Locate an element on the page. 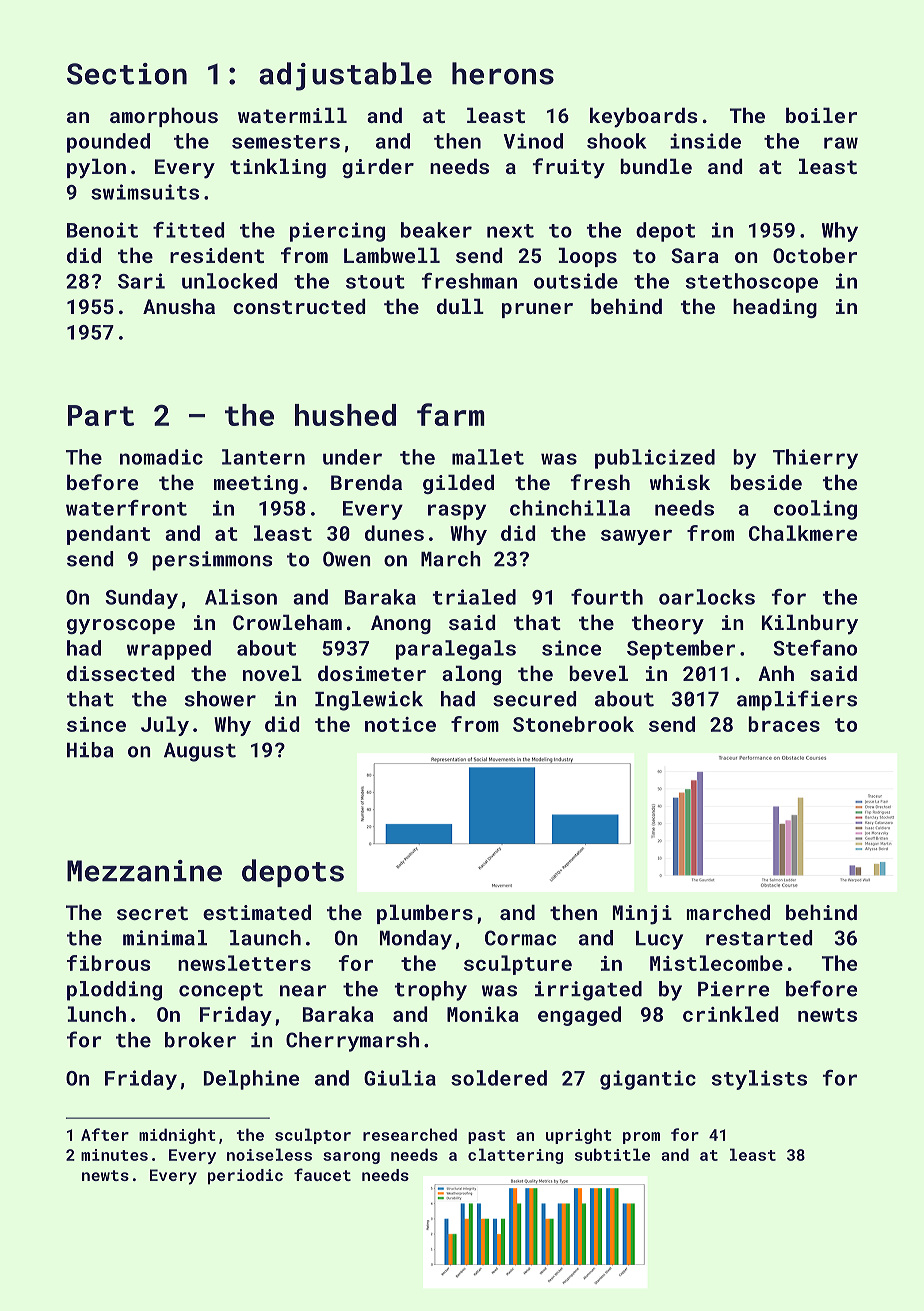  swimsuits is located at coordinates (145, 192).
